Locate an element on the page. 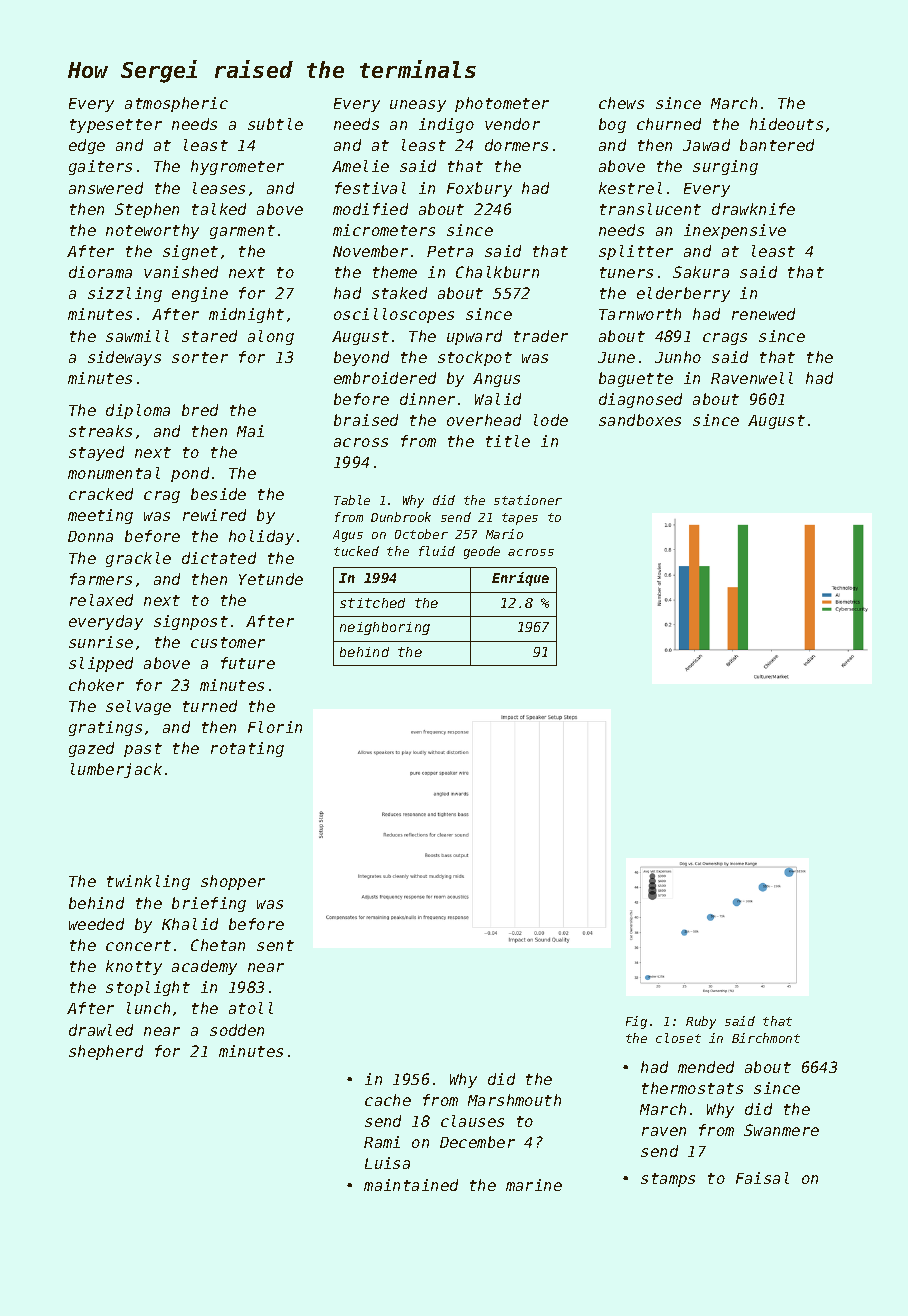  bog is located at coordinates (612, 125).
